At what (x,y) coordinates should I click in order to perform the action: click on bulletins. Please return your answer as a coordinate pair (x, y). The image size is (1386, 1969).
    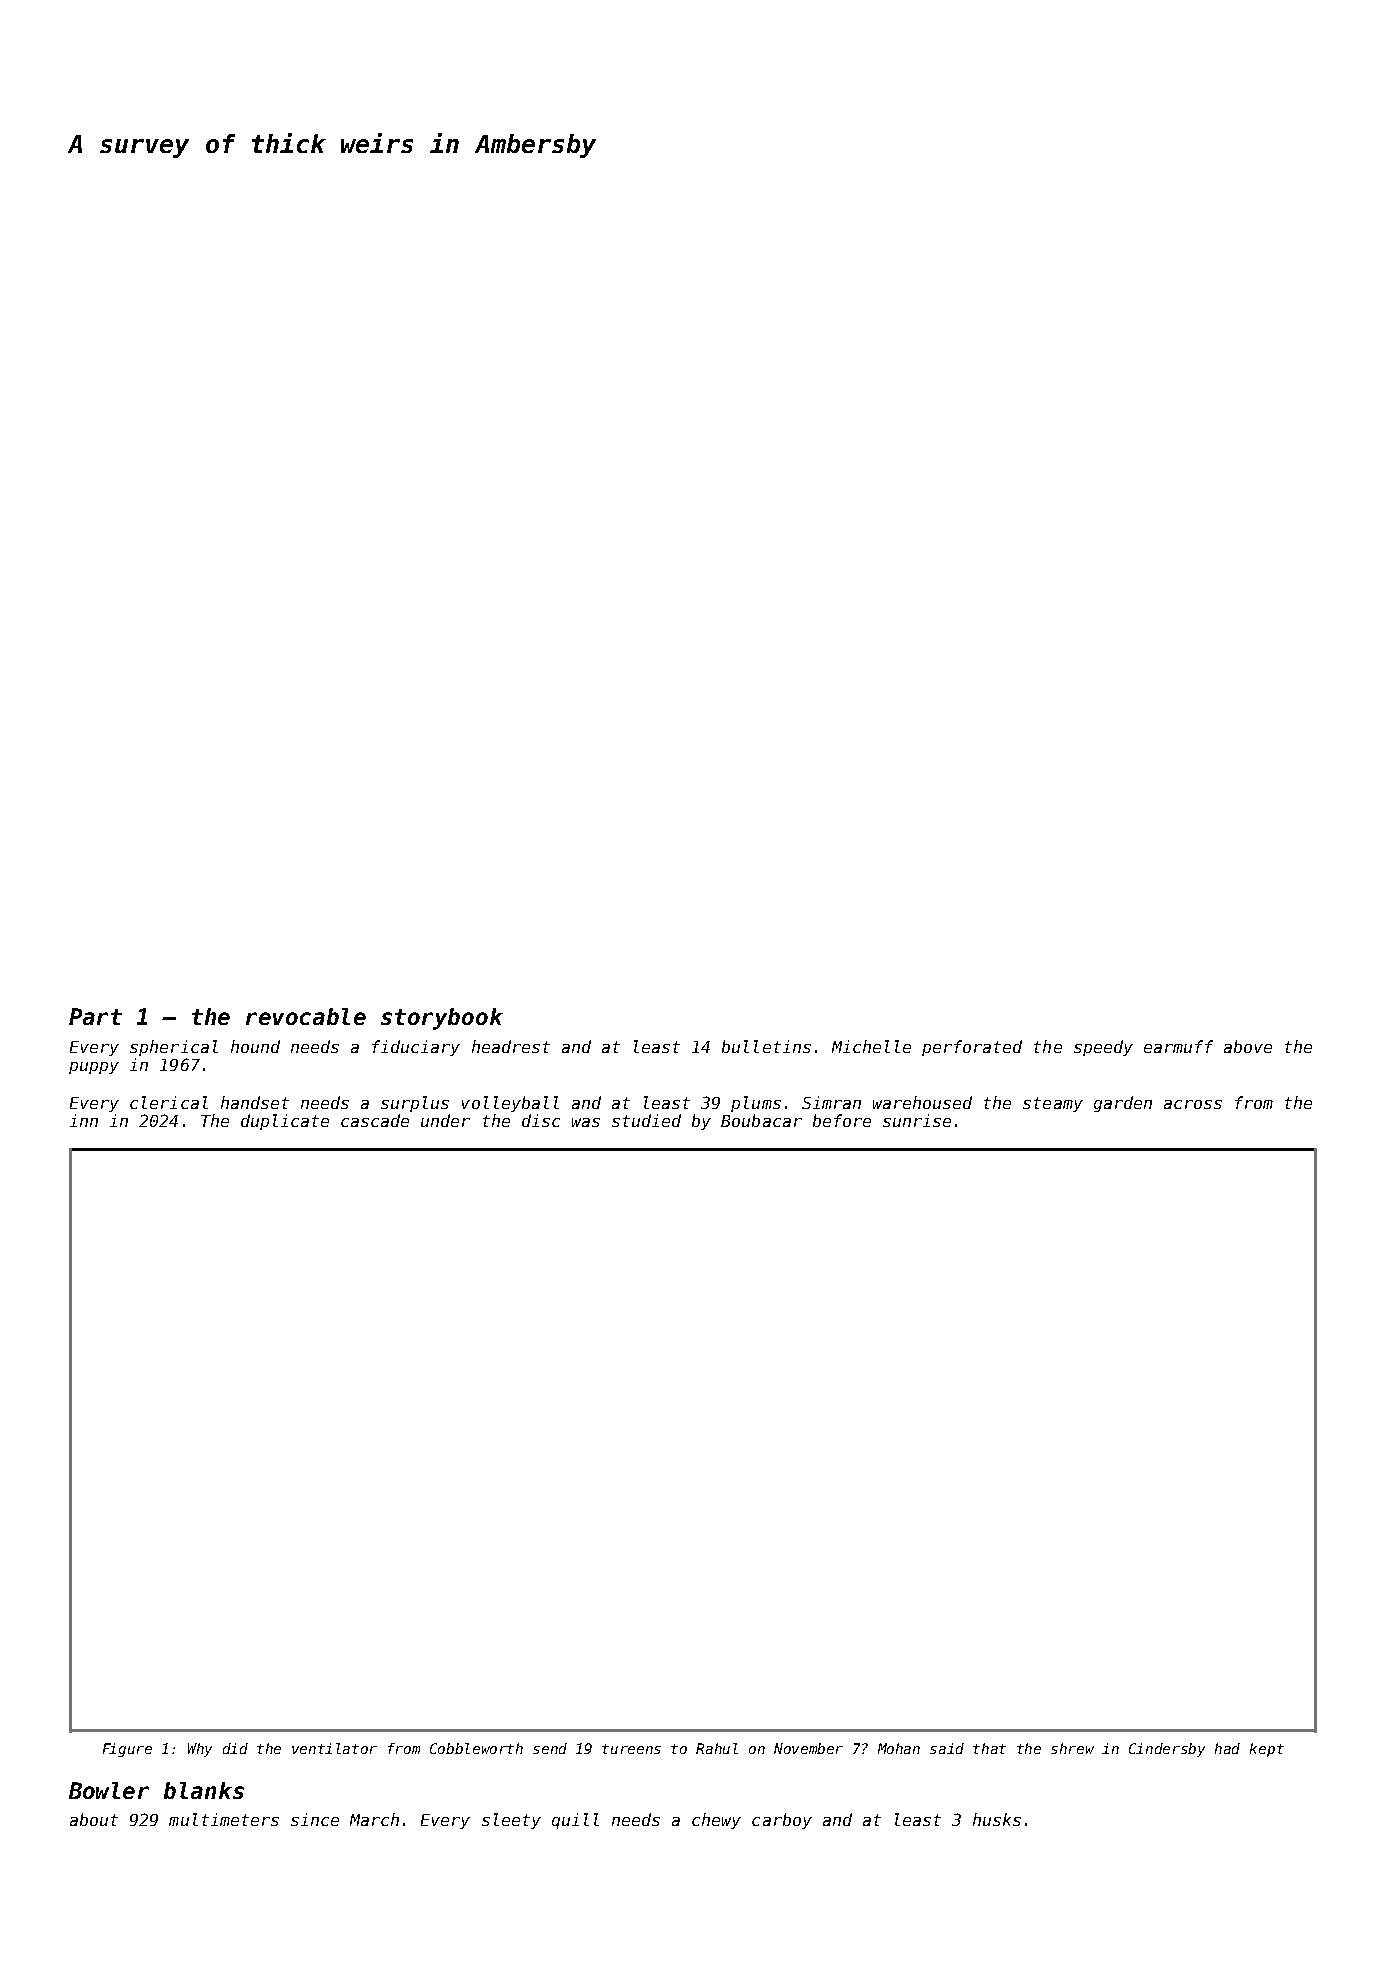
    Looking at the image, I should click on (766, 1046).
